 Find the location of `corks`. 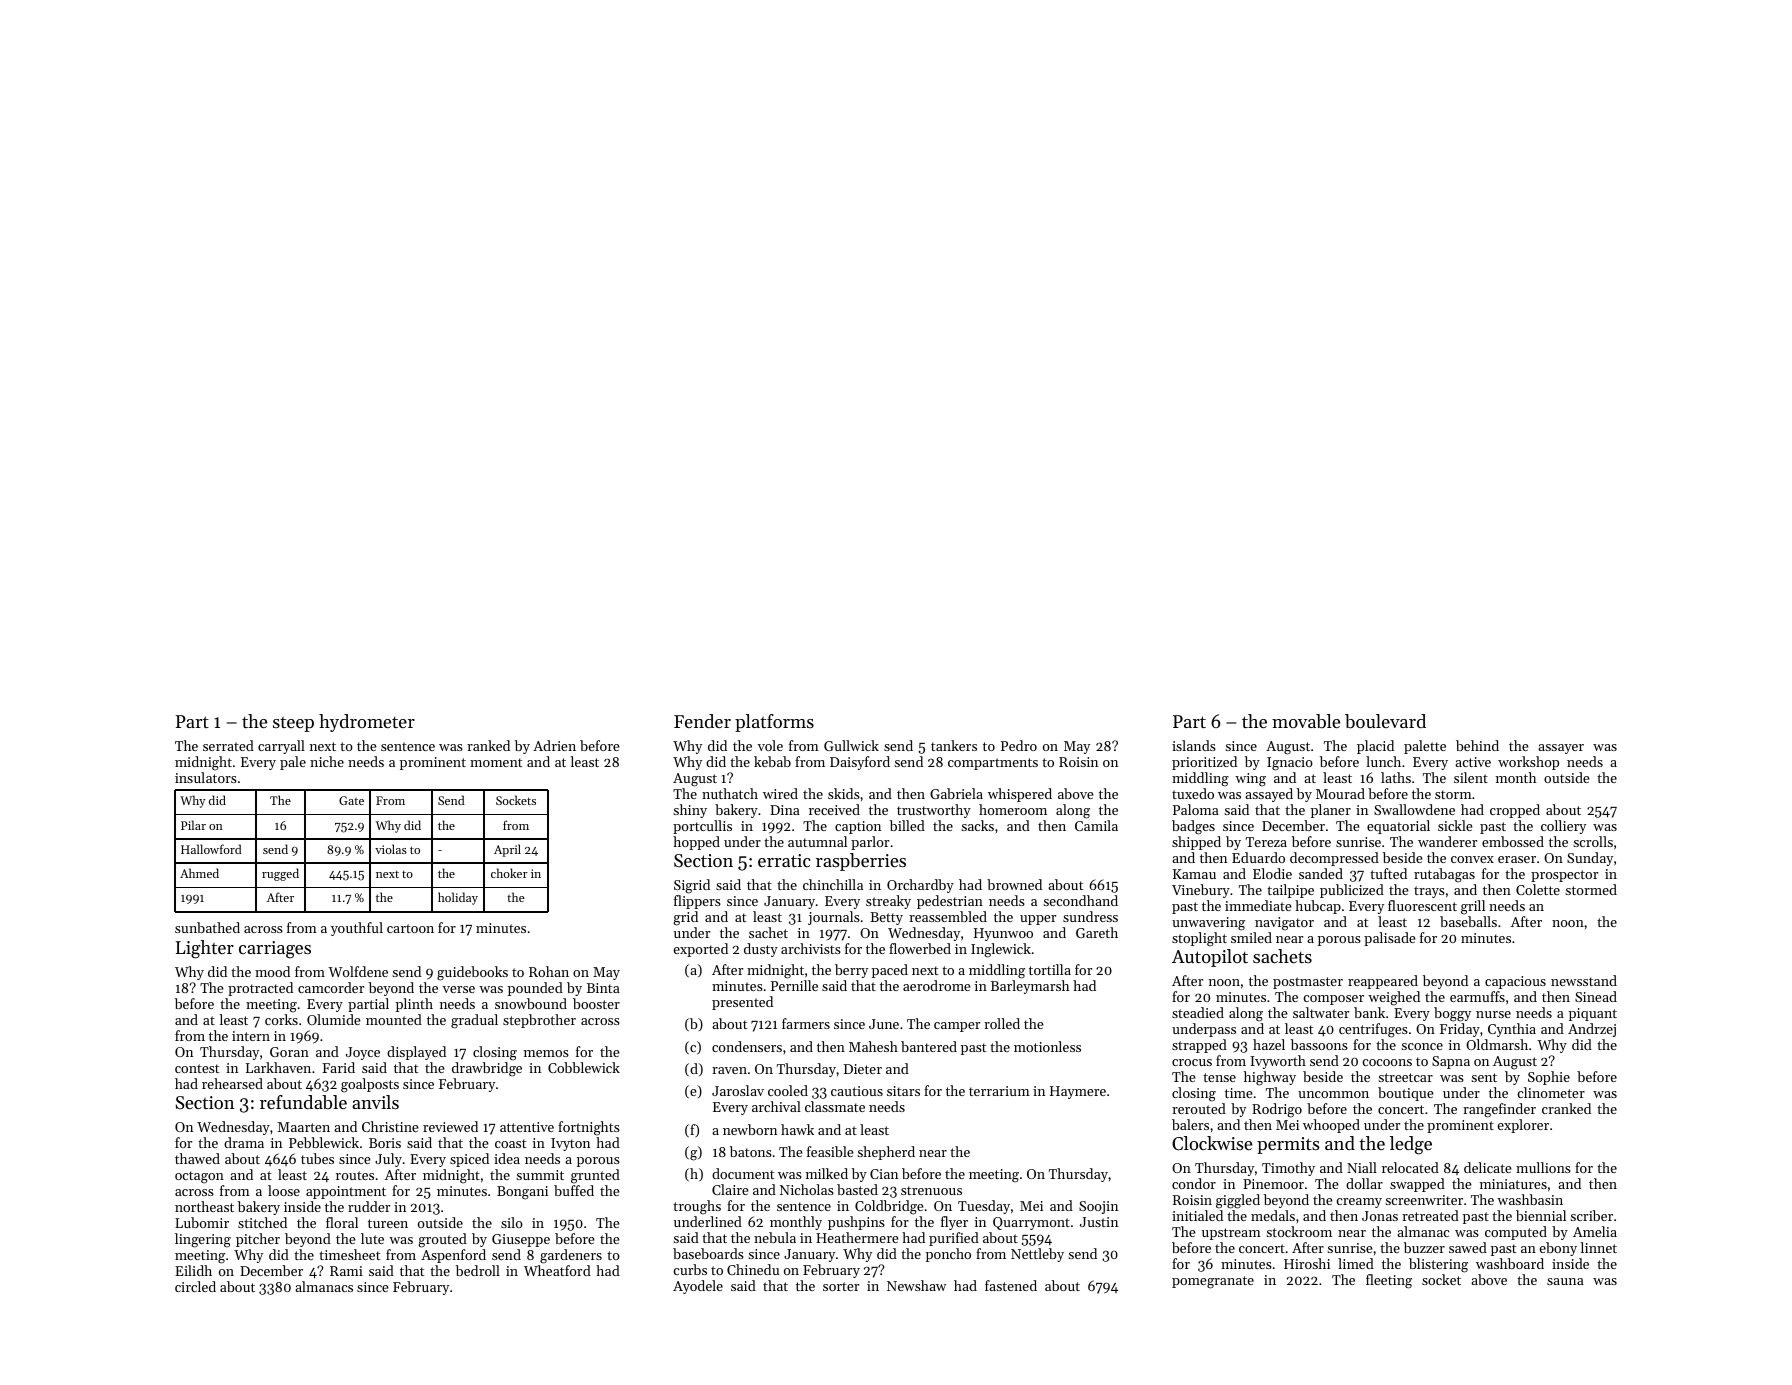

corks is located at coordinates (281, 1019).
